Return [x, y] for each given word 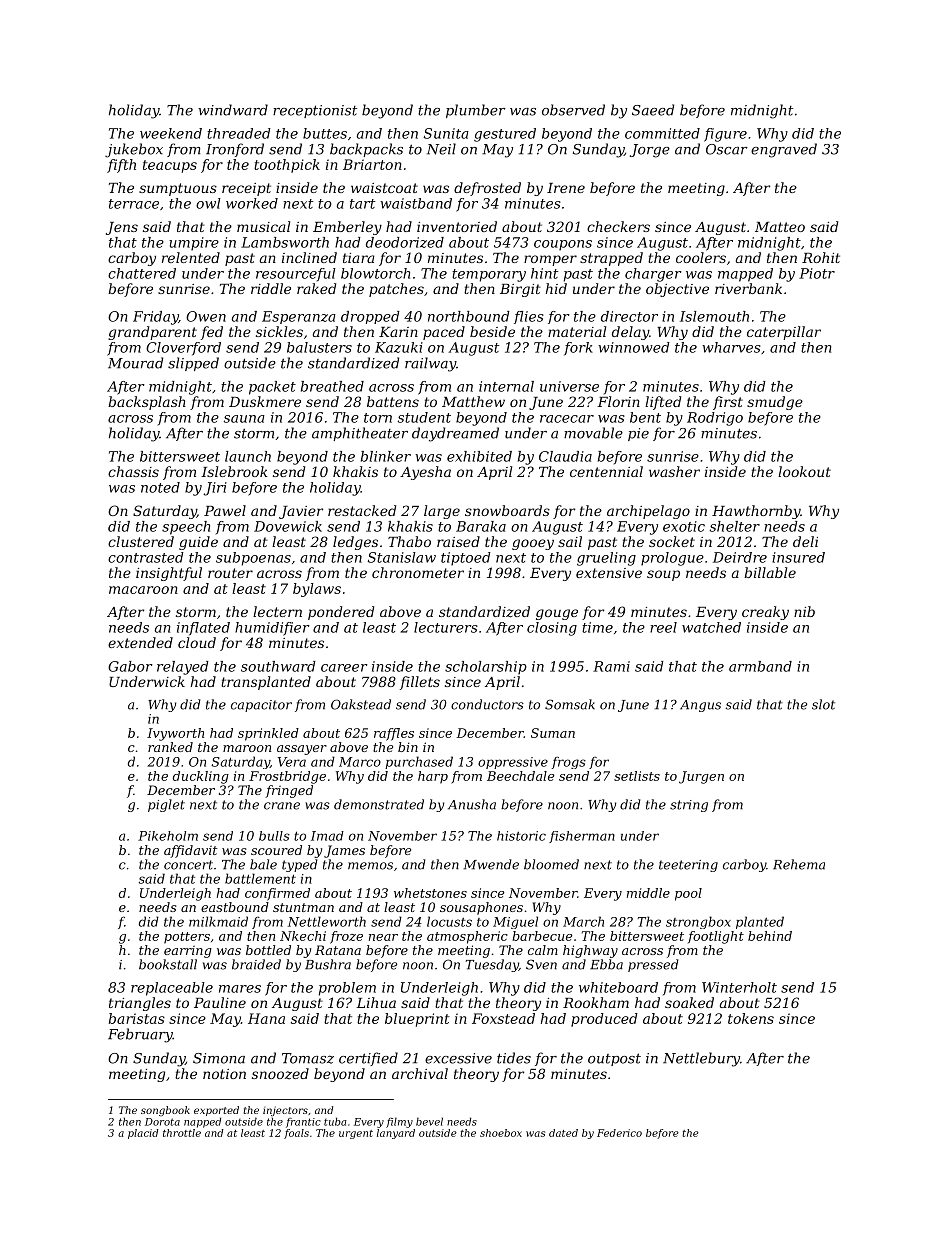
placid [143, 1134]
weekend [171, 133]
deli [805, 541]
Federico [619, 1133]
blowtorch [375, 273]
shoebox [501, 1133]
